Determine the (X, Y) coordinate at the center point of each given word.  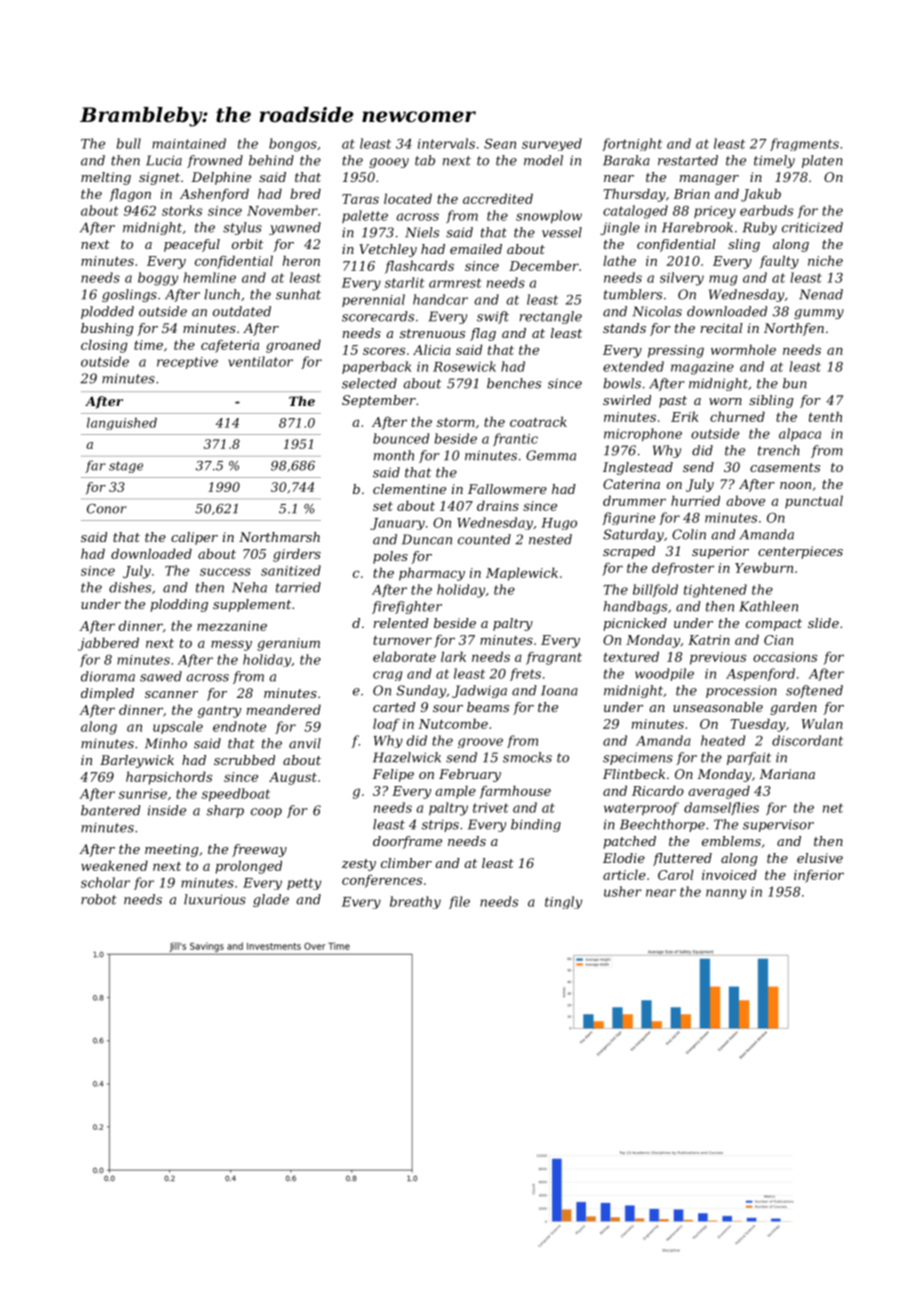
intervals (446, 143)
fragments (804, 144)
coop (266, 813)
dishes (130, 587)
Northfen (794, 329)
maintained (189, 143)
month (394, 455)
